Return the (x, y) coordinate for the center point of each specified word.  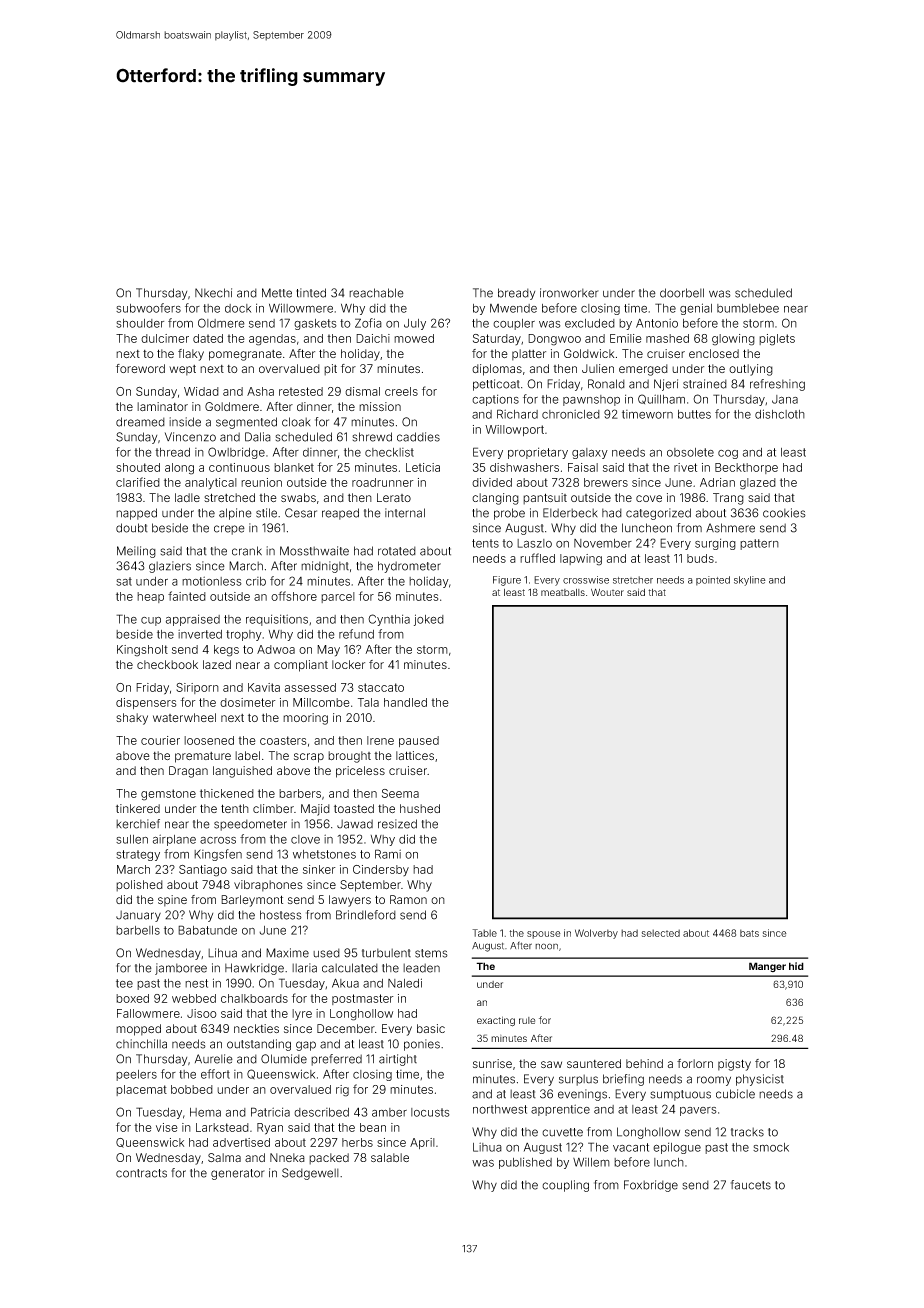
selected (661, 933)
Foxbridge (651, 1186)
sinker (319, 869)
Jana (785, 399)
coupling (565, 1186)
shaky (132, 719)
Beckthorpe (746, 468)
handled (405, 702)
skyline (750, 581)
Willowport (514, 430)
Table (484, 933)
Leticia (423, 467)
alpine (235, 514)
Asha (260, 391)
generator (238, 1174)
